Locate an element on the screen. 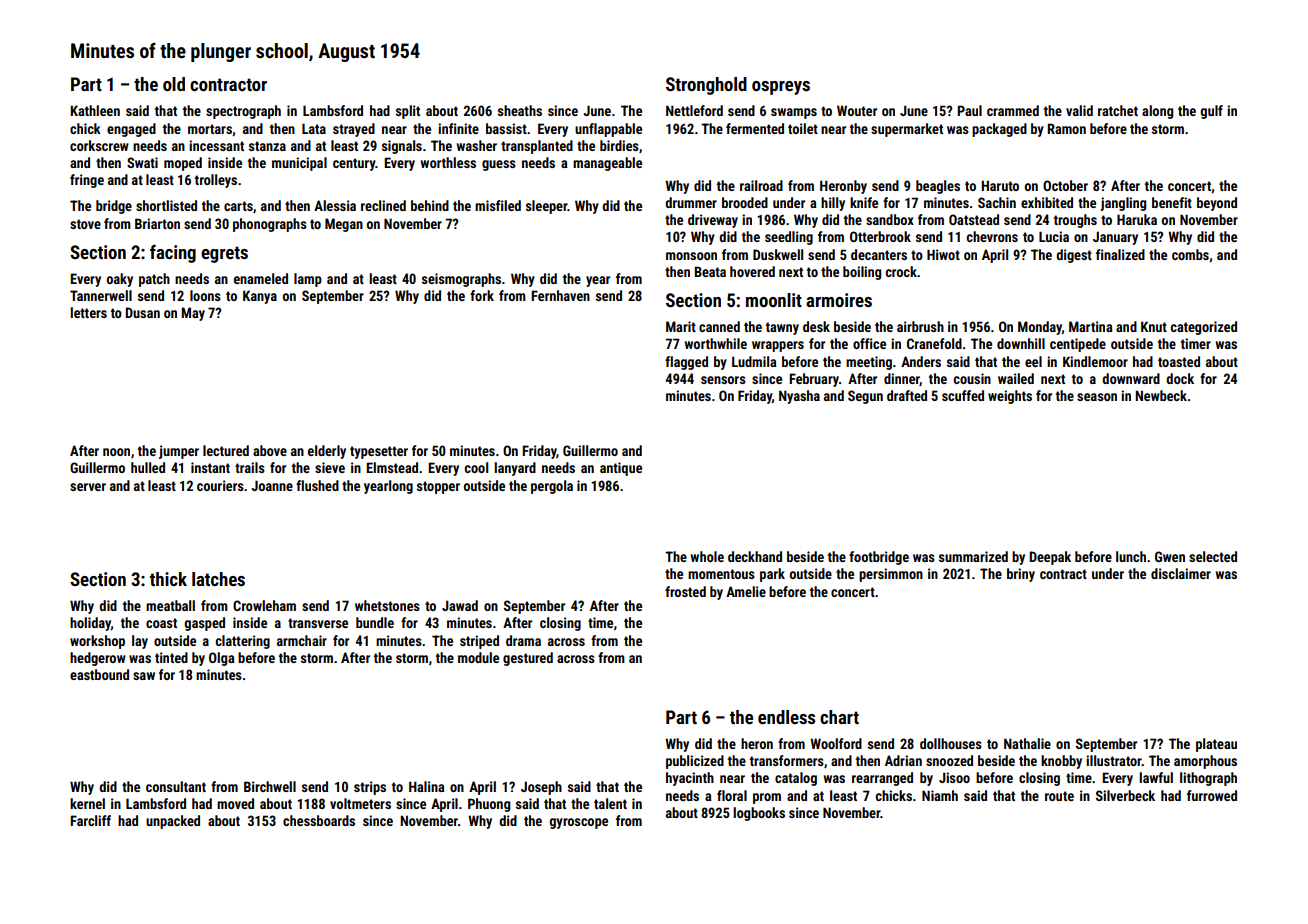  Stronghold is located at coordinates (706, 86).
